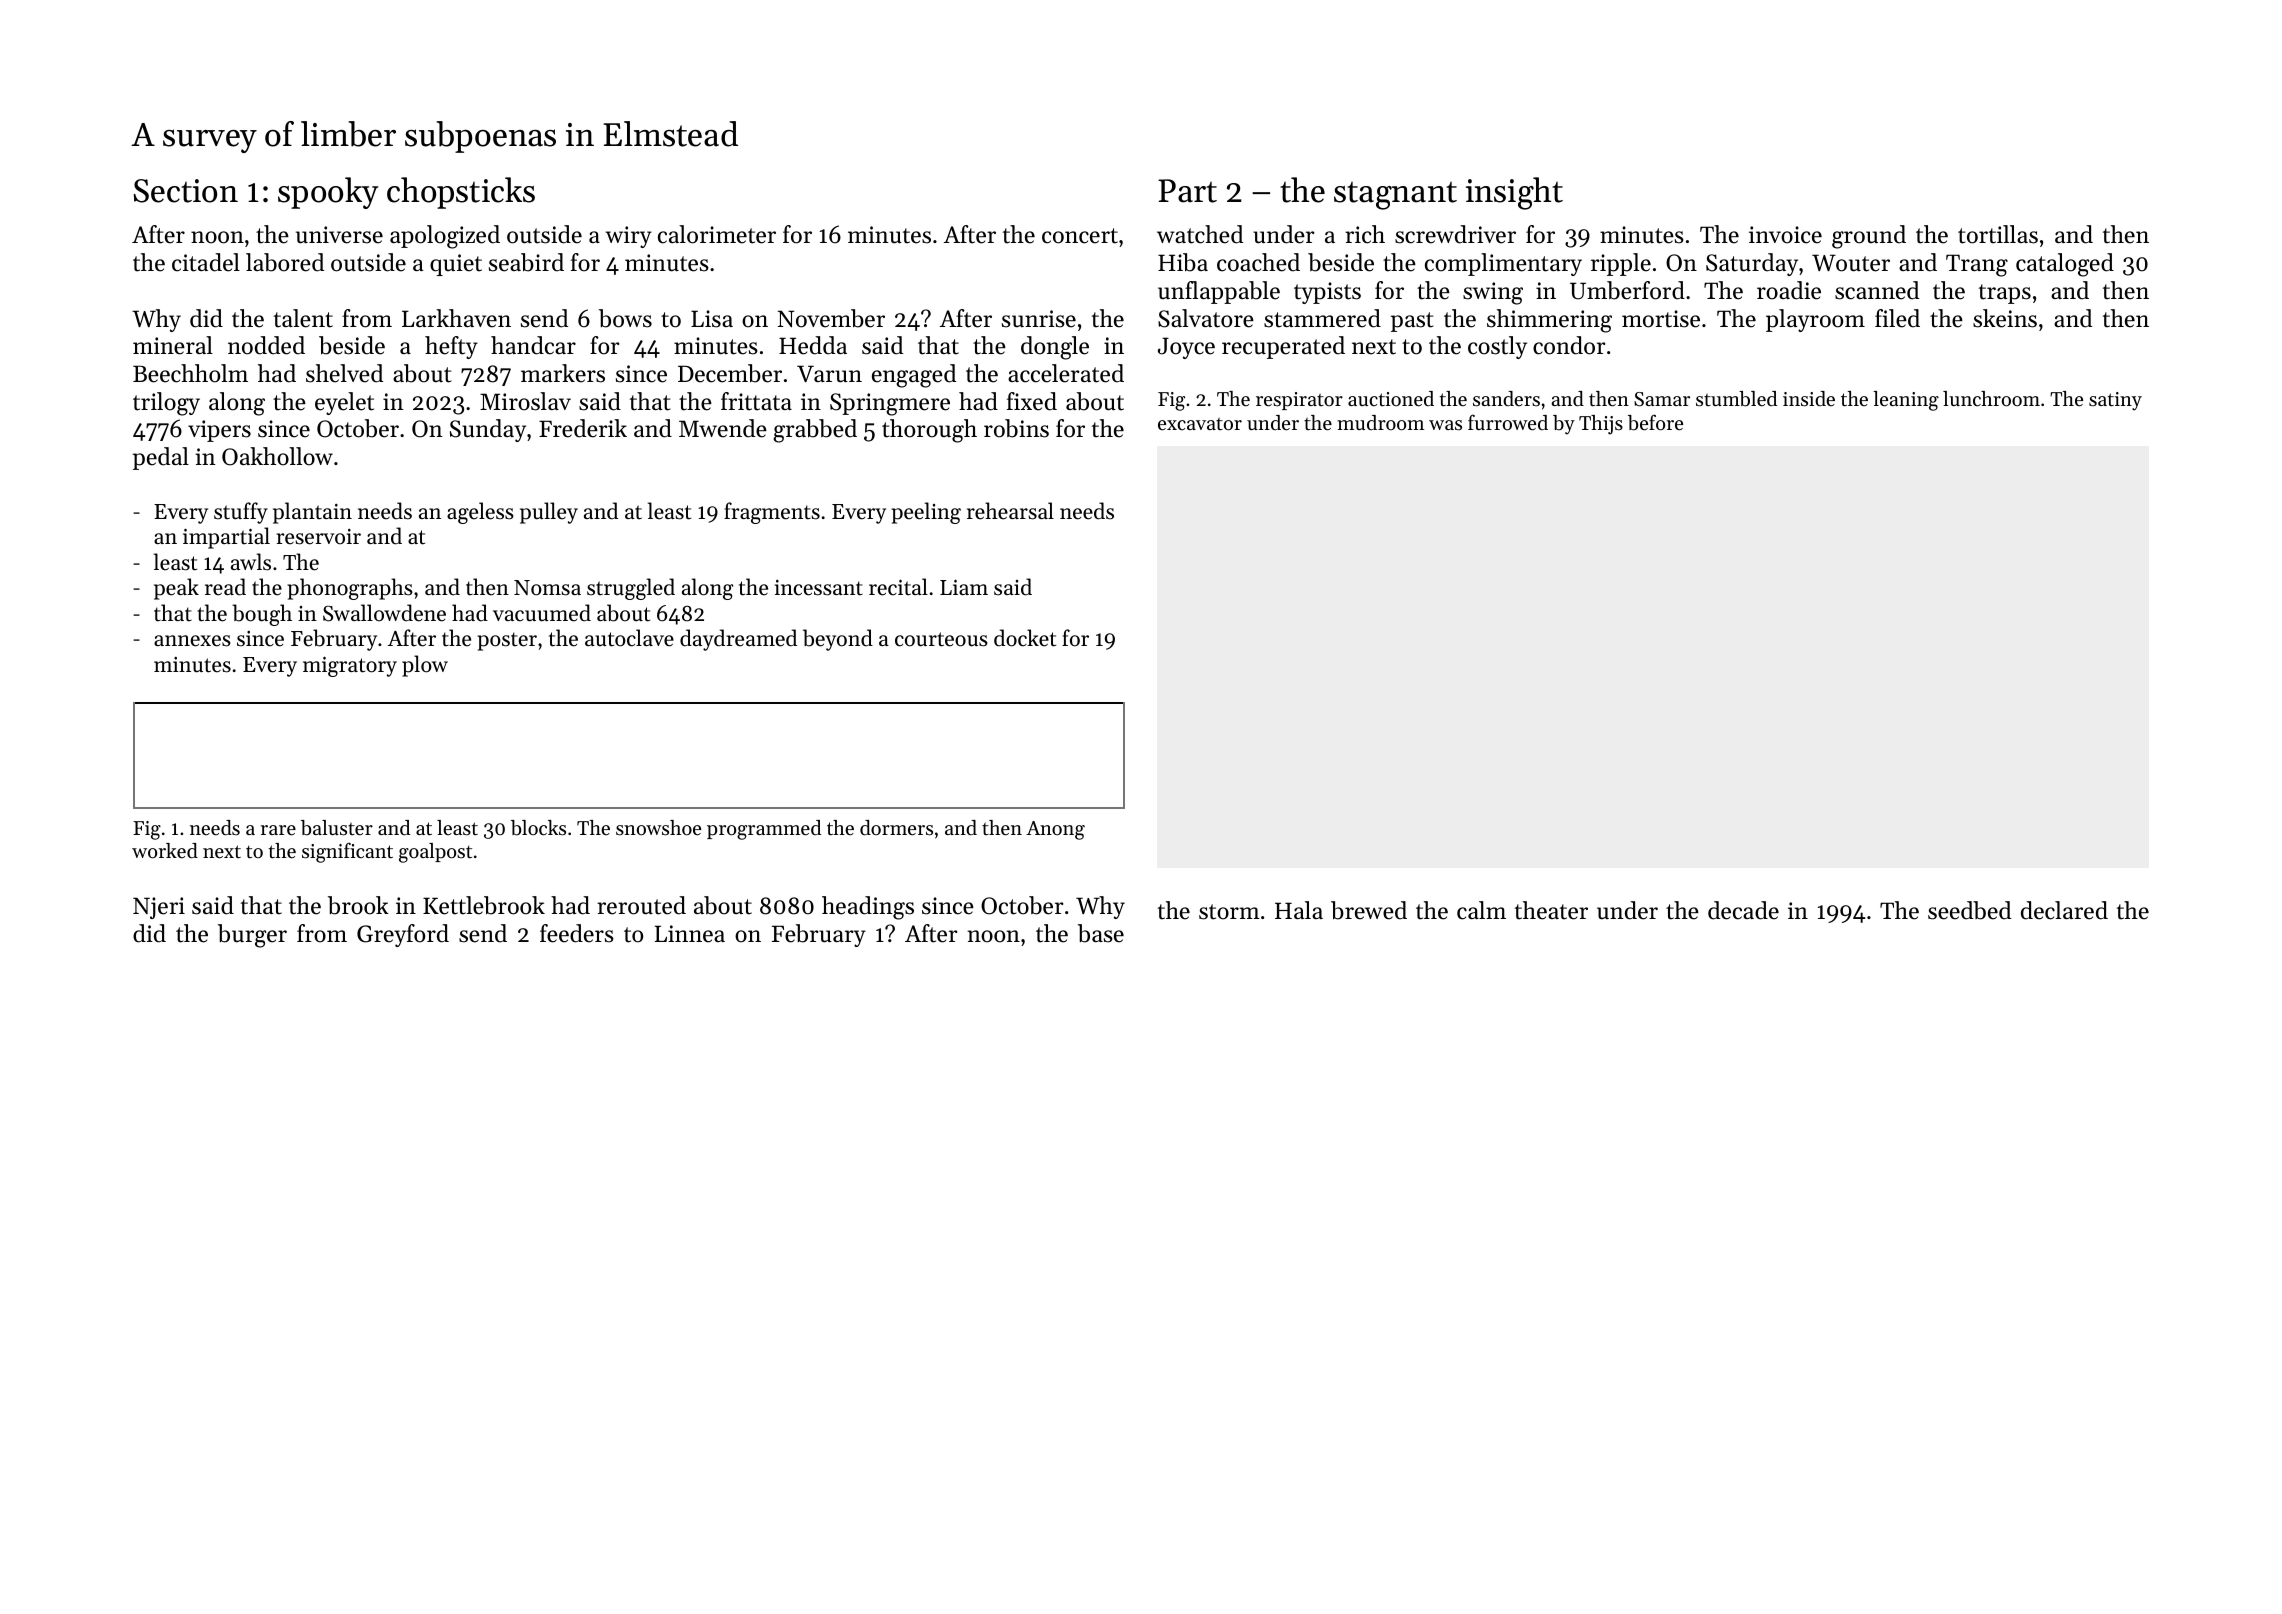 Image resolution: width=2282 pixels, height=1614 pixels. Describe the element at coordinates (577, 933) in the document. I see `feeders` at that location.
